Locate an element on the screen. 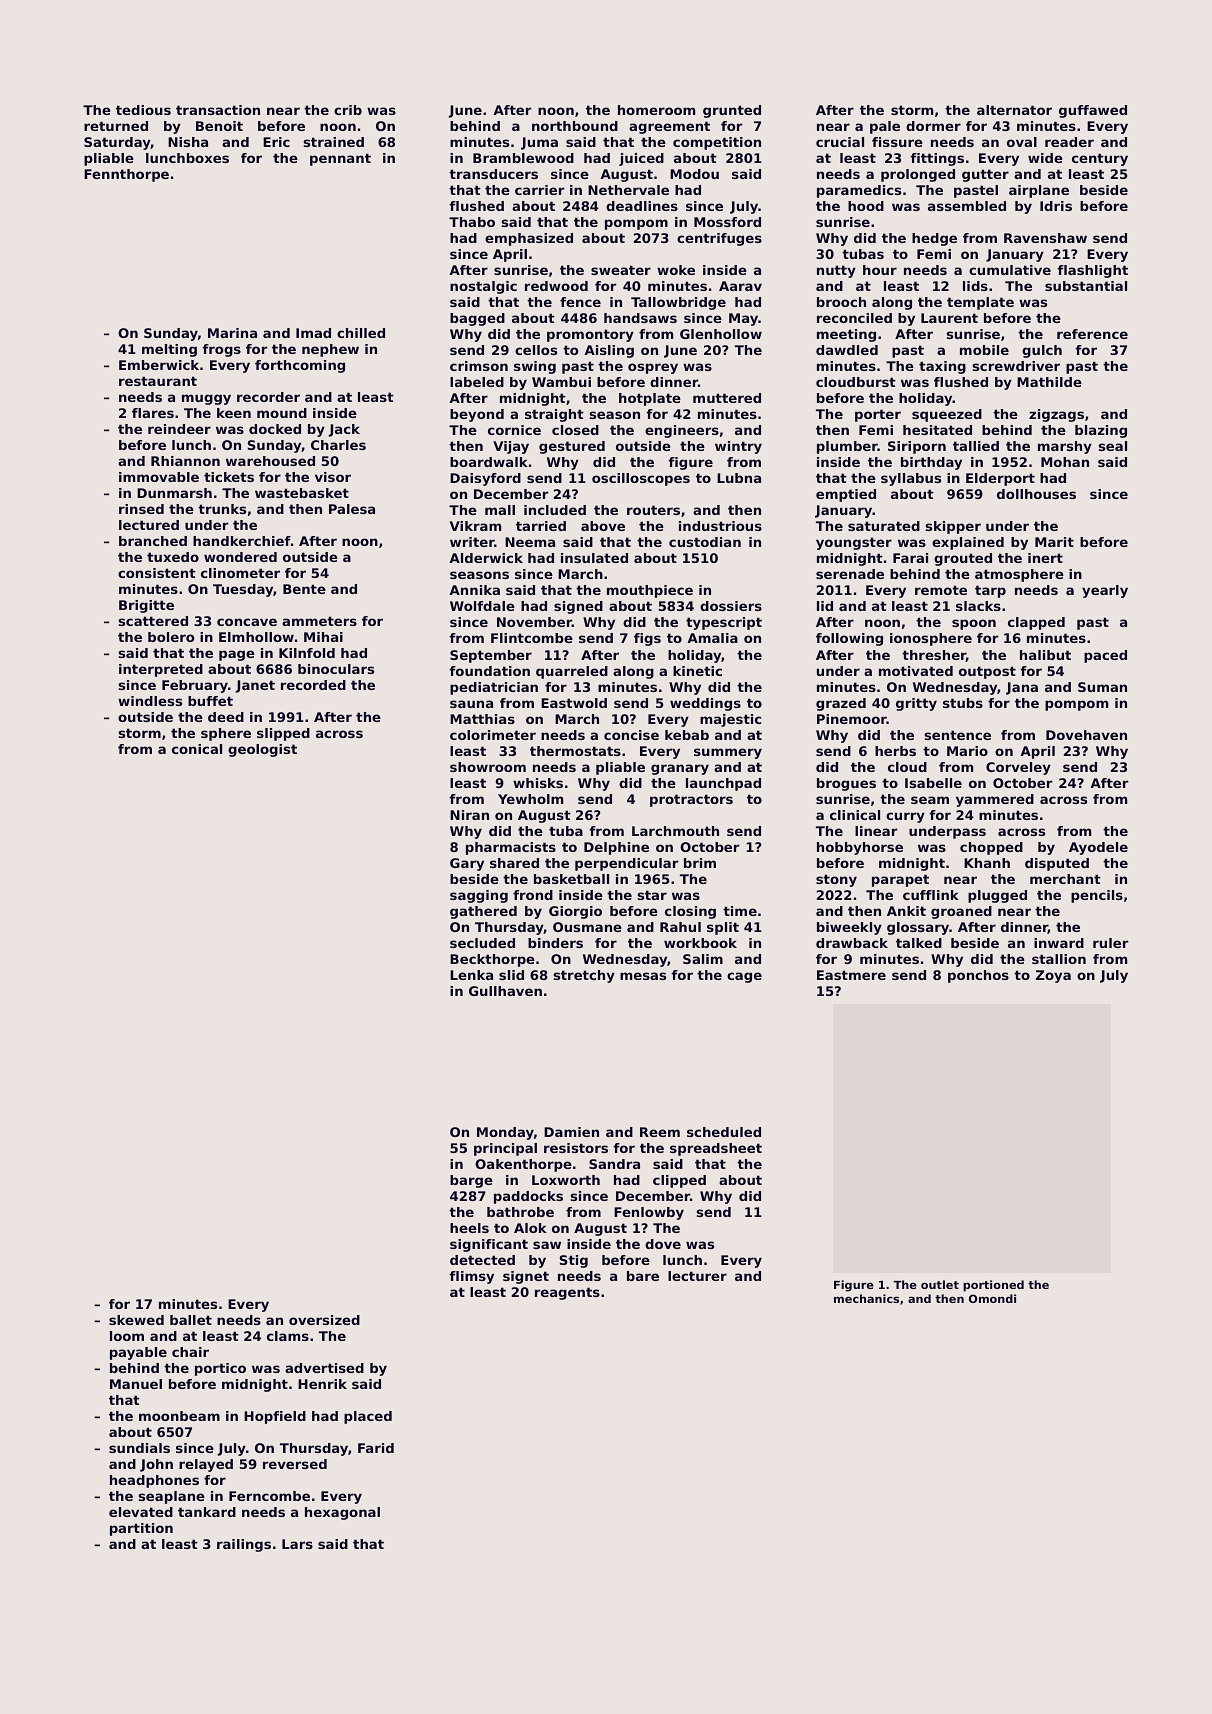 This screenshot has width=1212, height=1714. Vikram is located at coordinates (475, 526).
